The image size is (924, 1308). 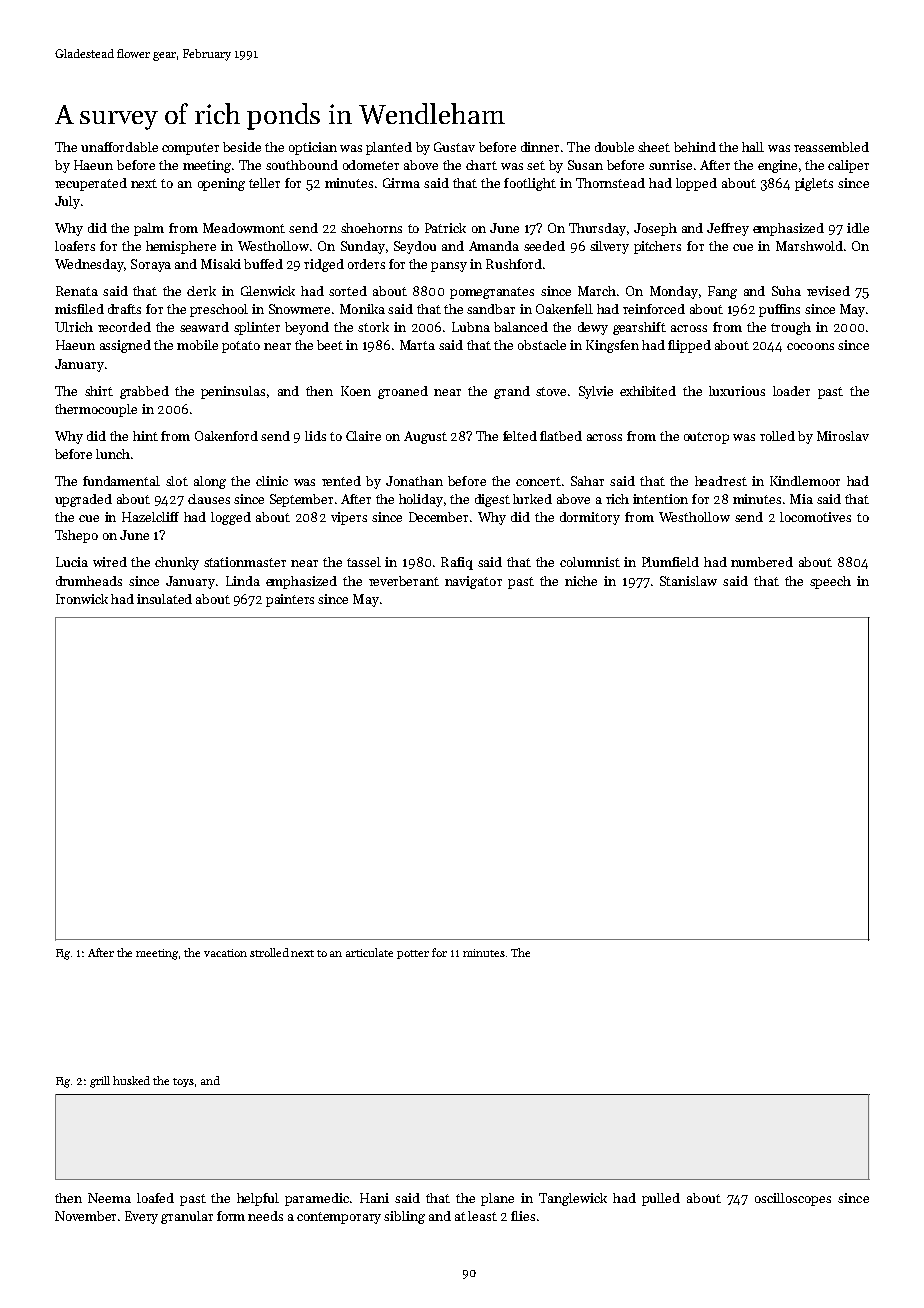 What do you see at coordinates (151, 265) in the image?
I see `Soraya` at bounding box center [151, 265].
